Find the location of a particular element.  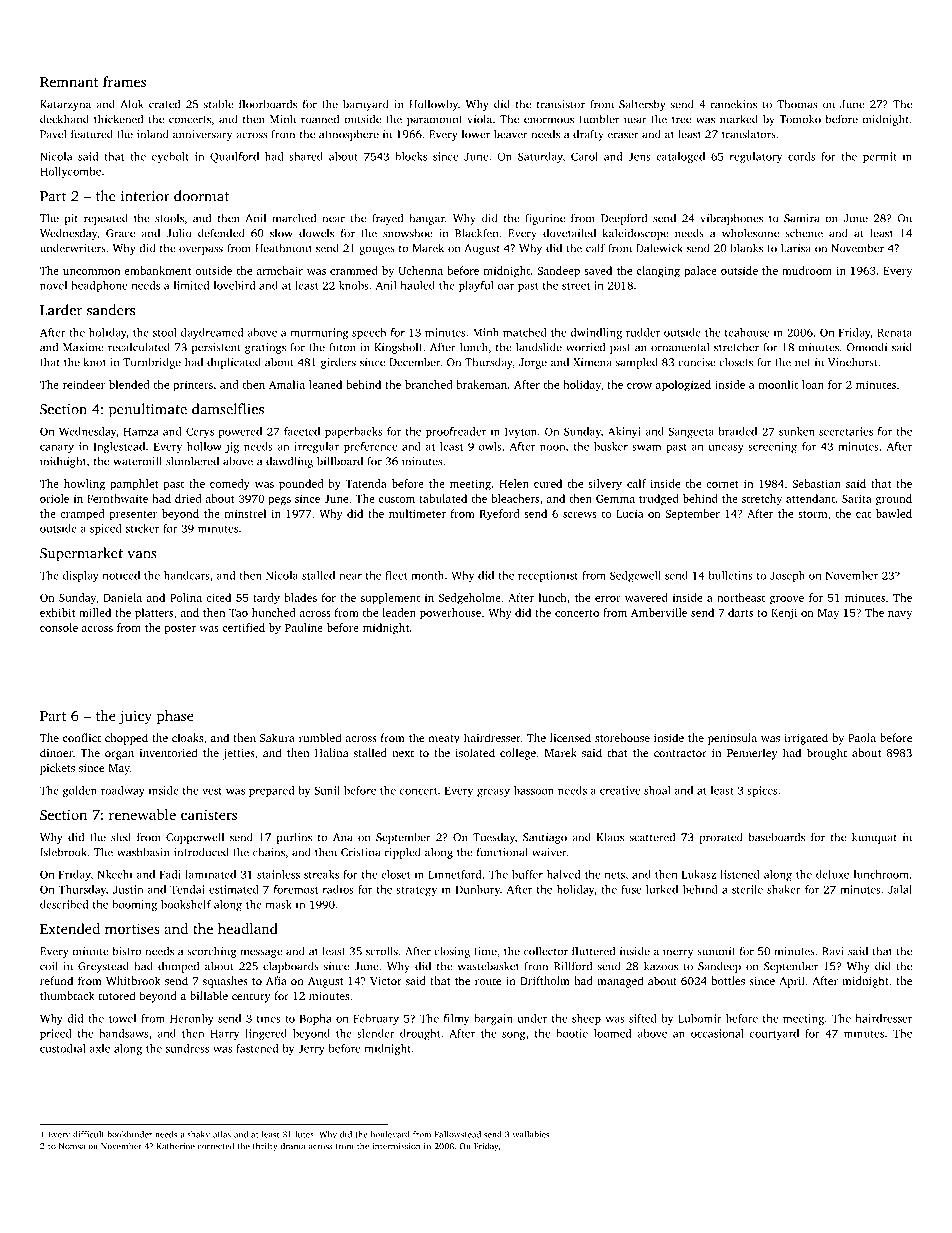

matched is located at coordinates (525, 332).
